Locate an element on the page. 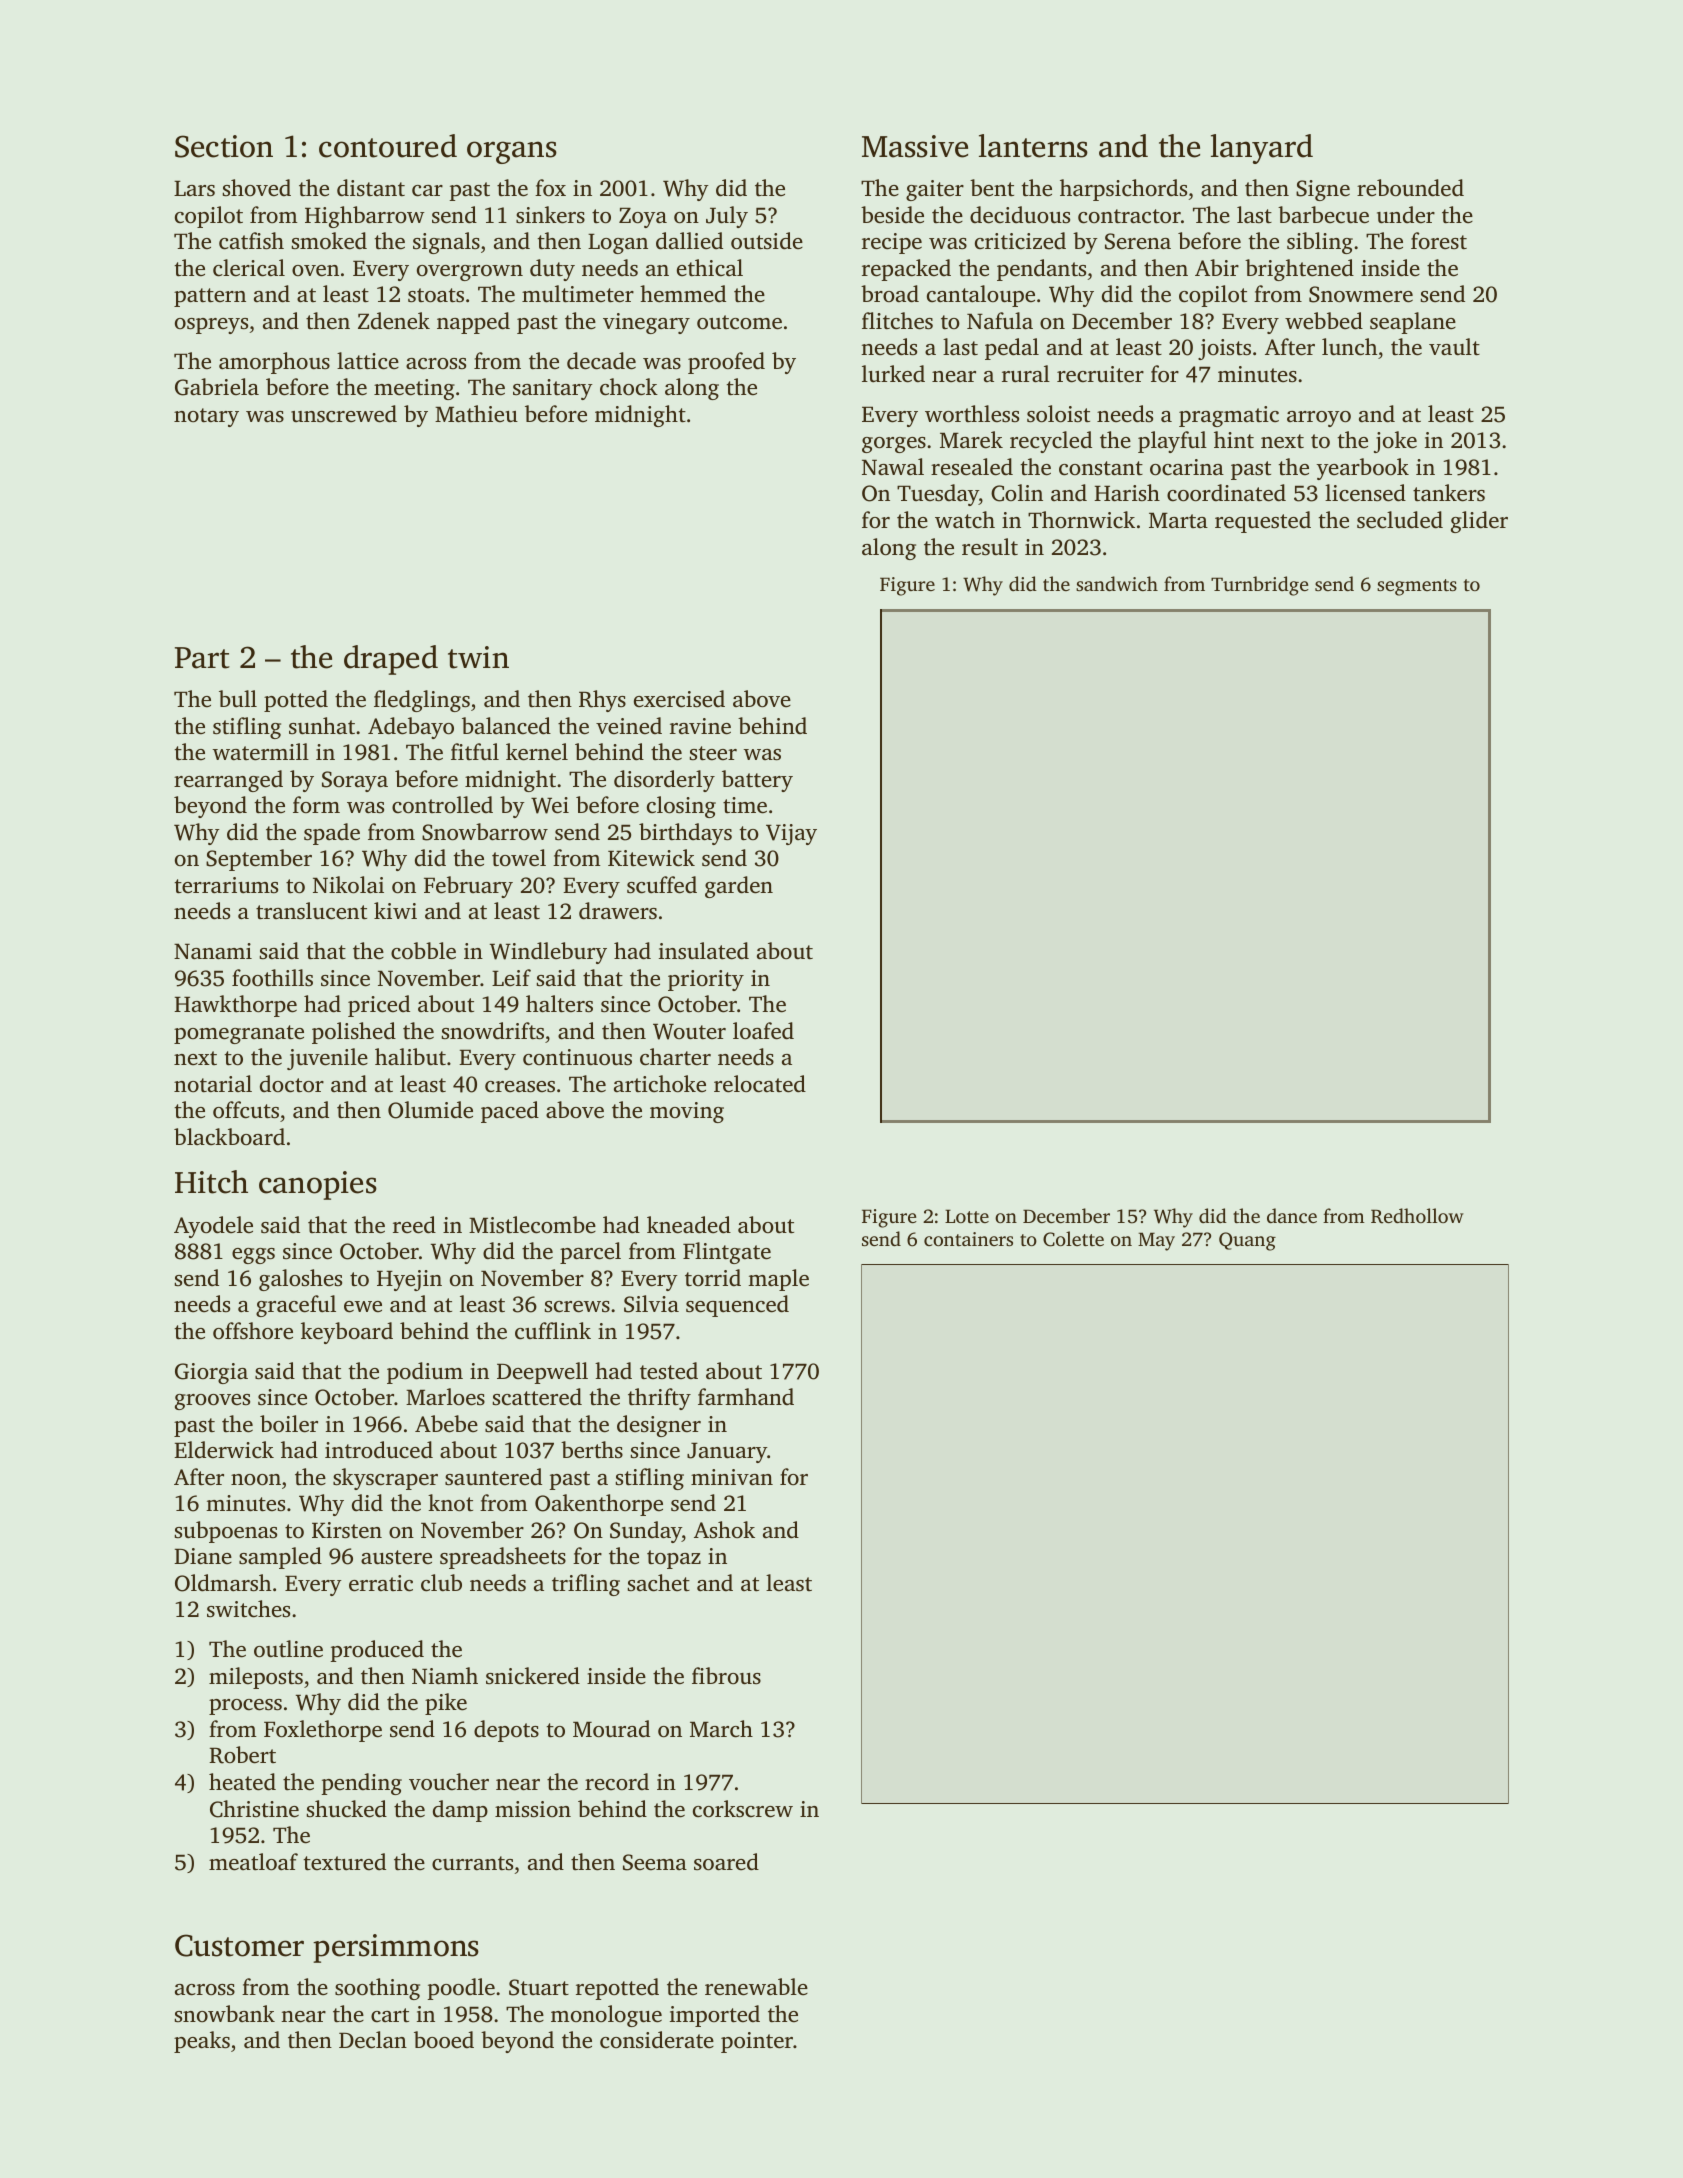 The image size is (1683, 2178). loafed is located at coordinates (763, 1031).
